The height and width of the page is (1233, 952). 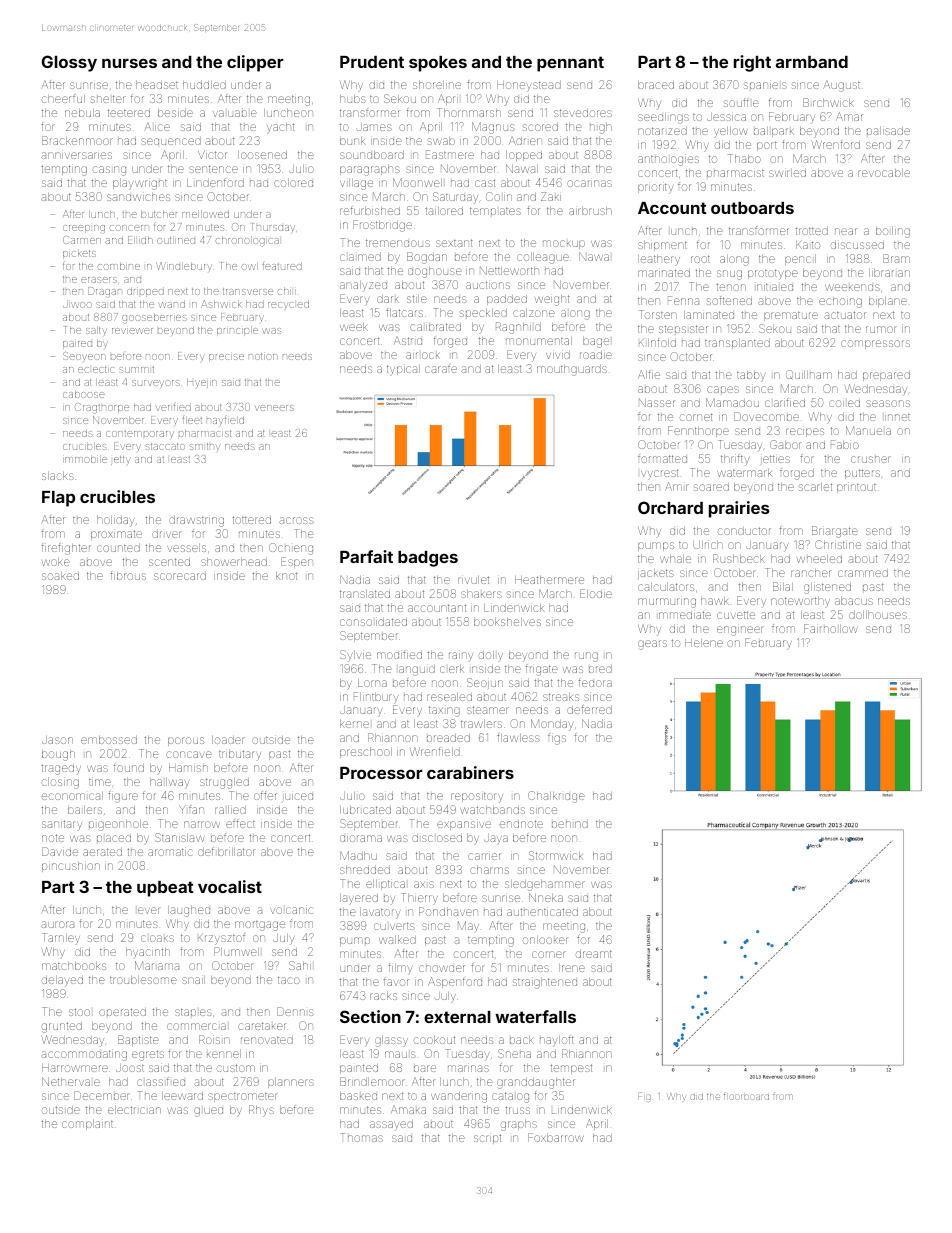 I want to click on taxing, so click(x=444, y=711).
